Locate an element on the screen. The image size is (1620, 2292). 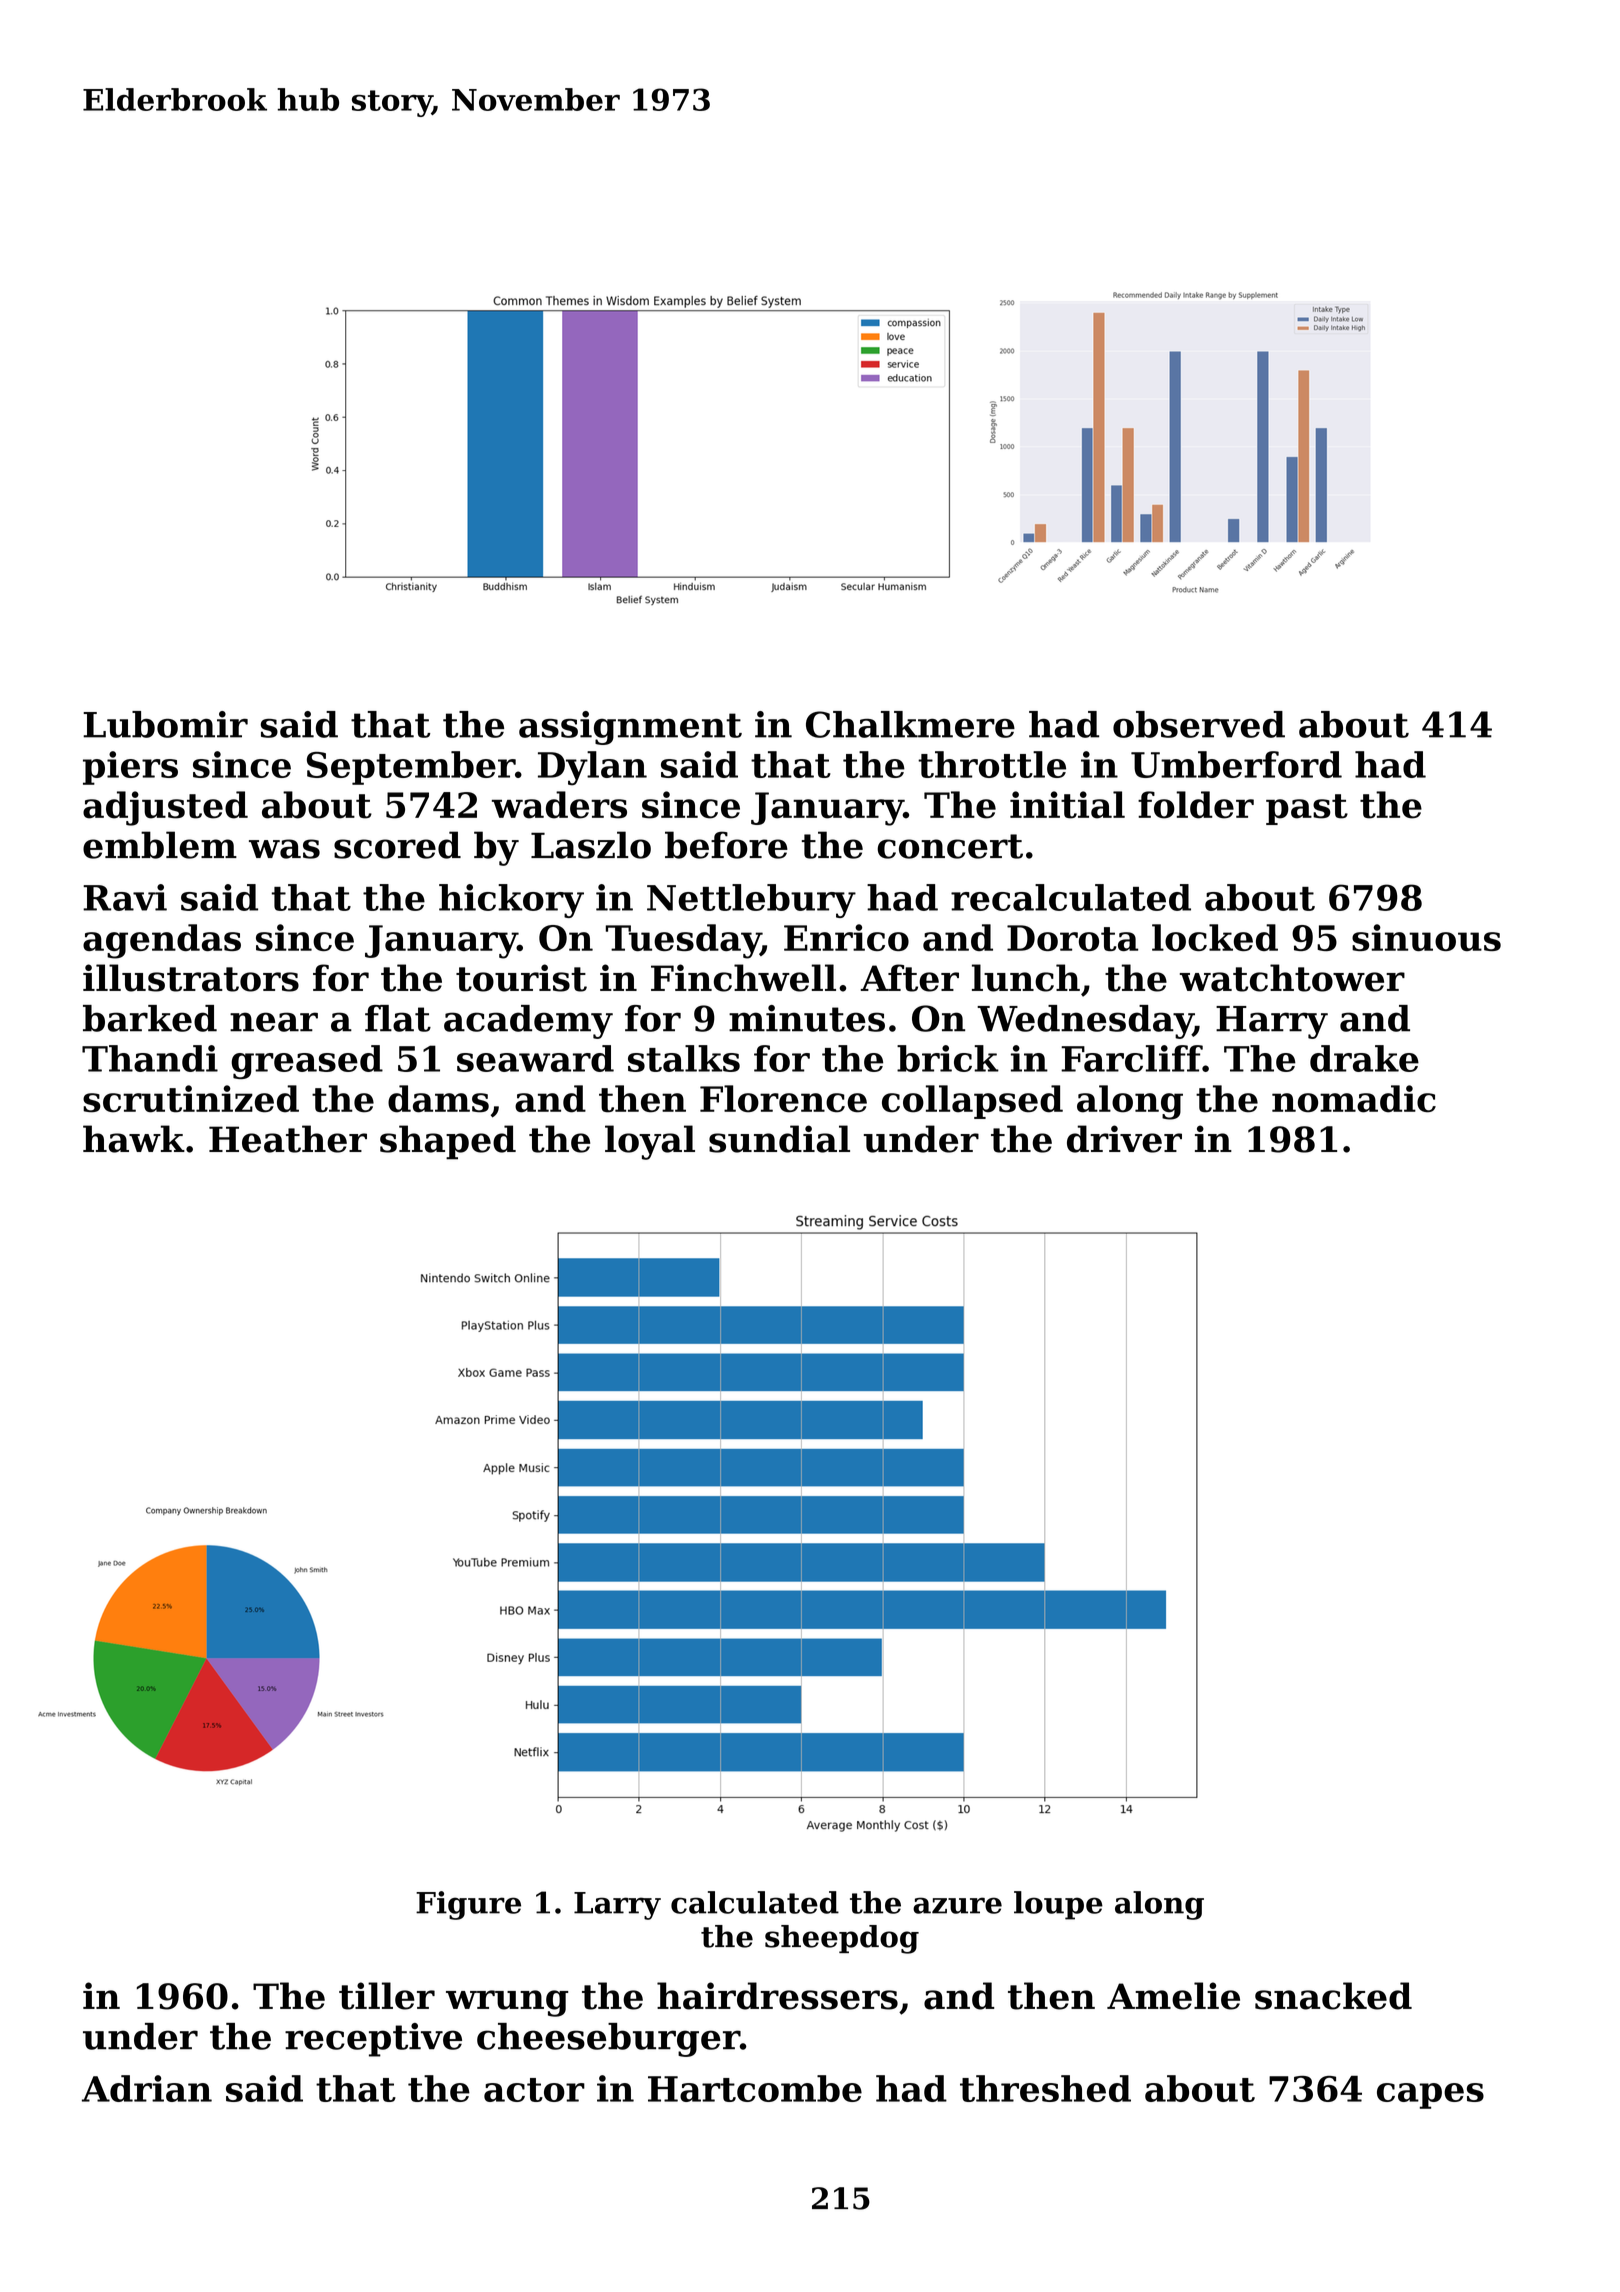
nomadic is located at coordinates (1354, 1099).
